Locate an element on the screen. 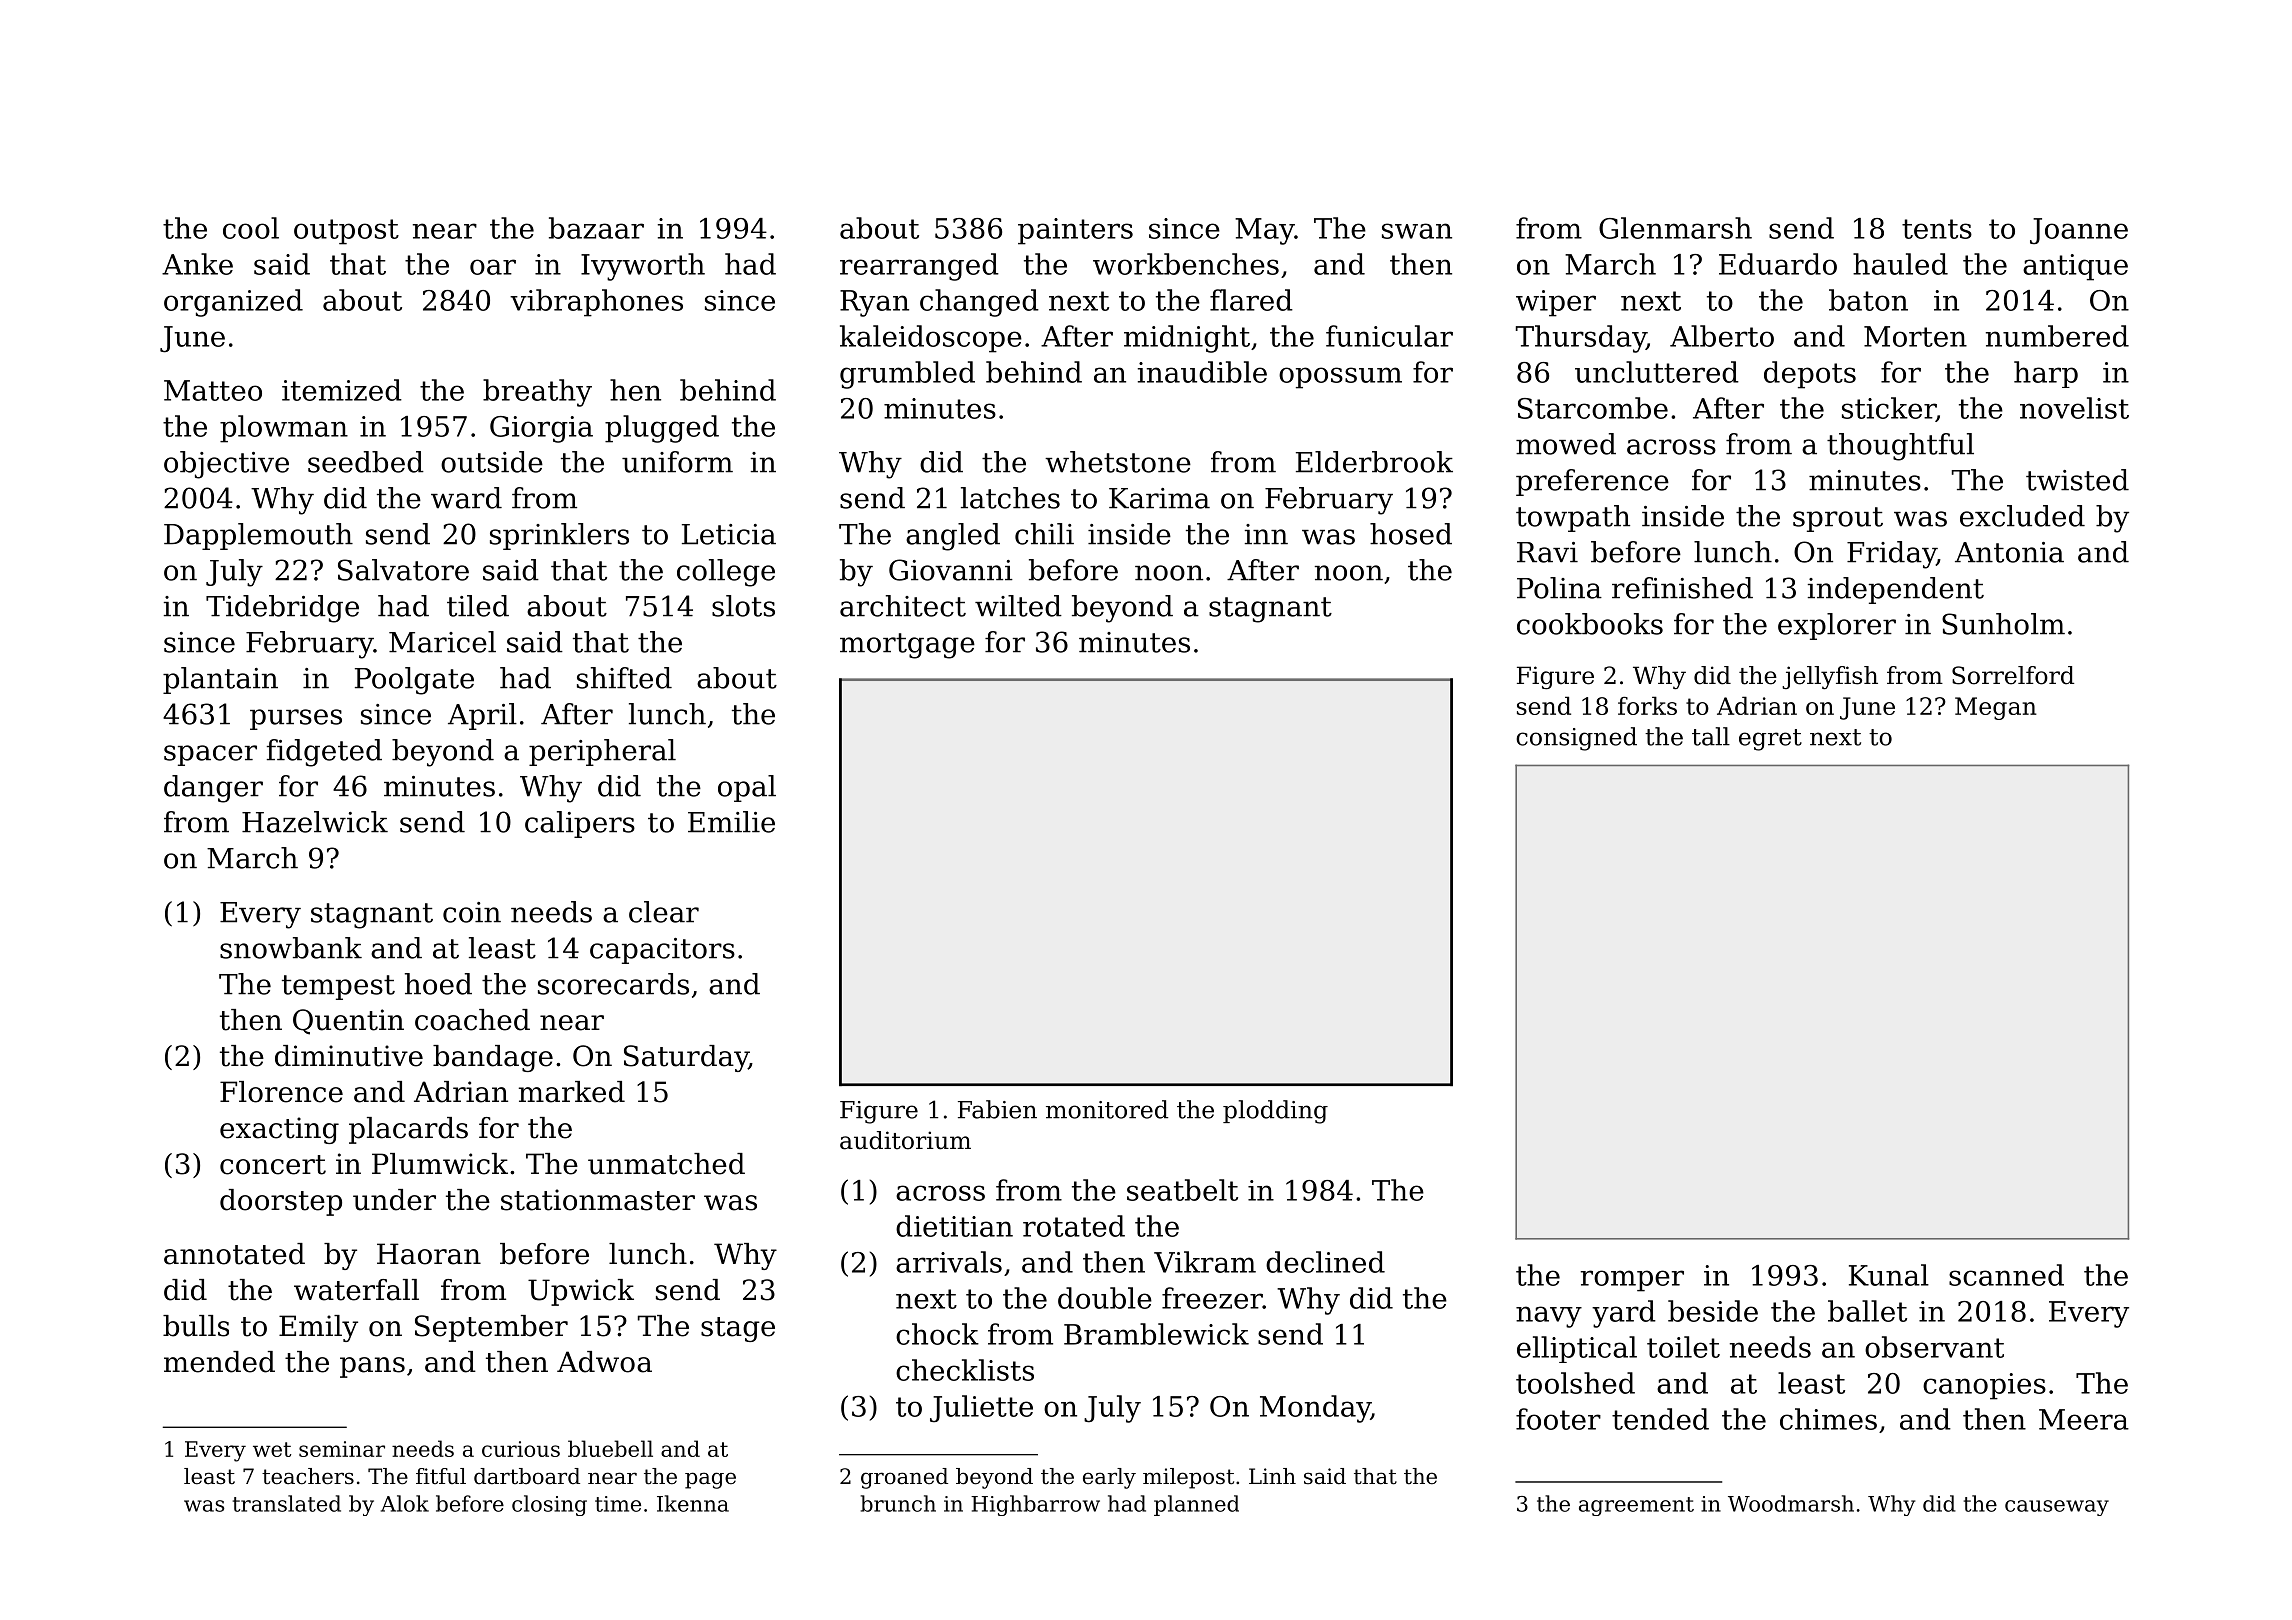  checklists is located at coordinates (965, 1370).
